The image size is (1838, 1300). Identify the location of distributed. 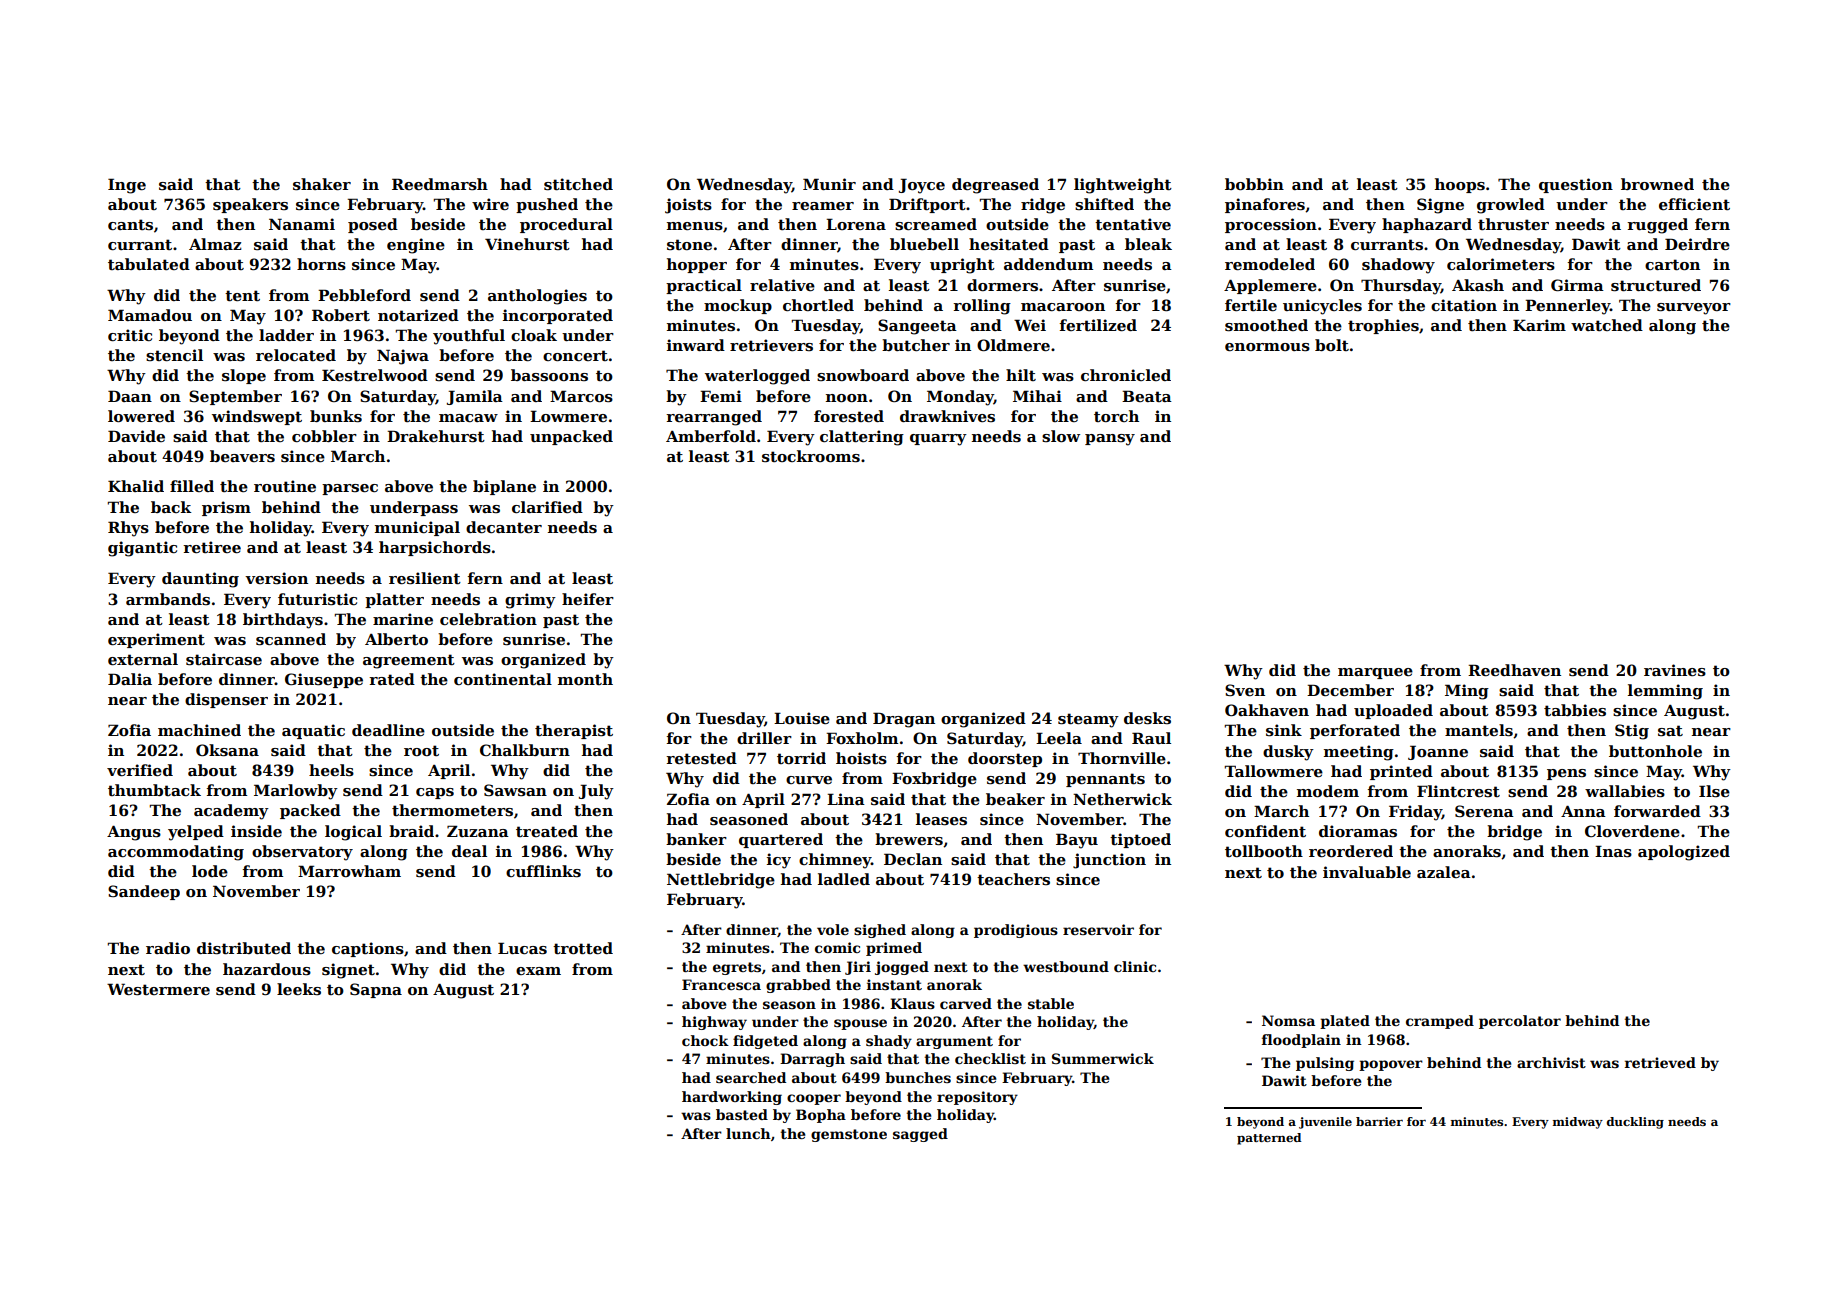
(244, 948).
